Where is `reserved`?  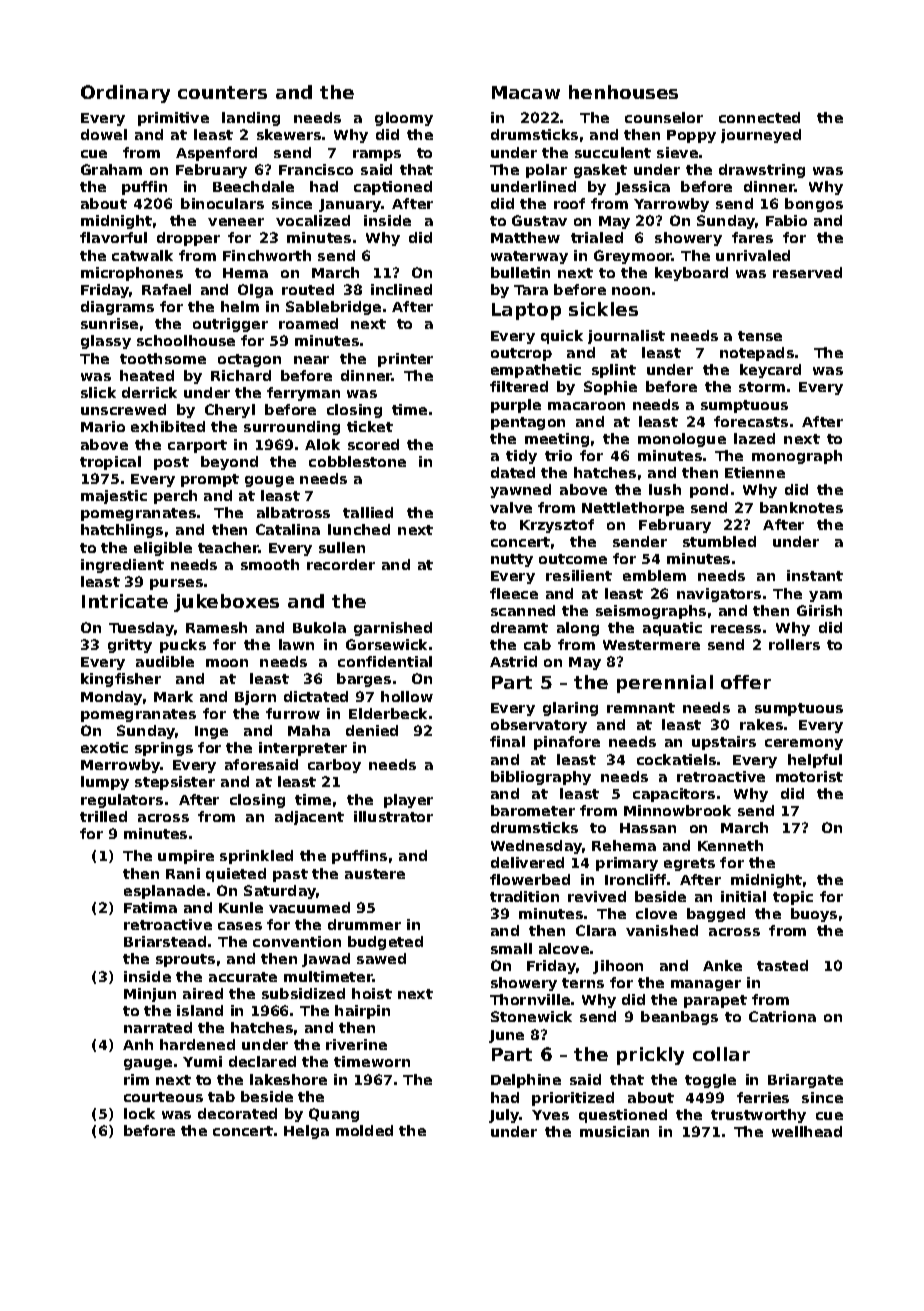 reserved is located at coordinates (807, 272).
